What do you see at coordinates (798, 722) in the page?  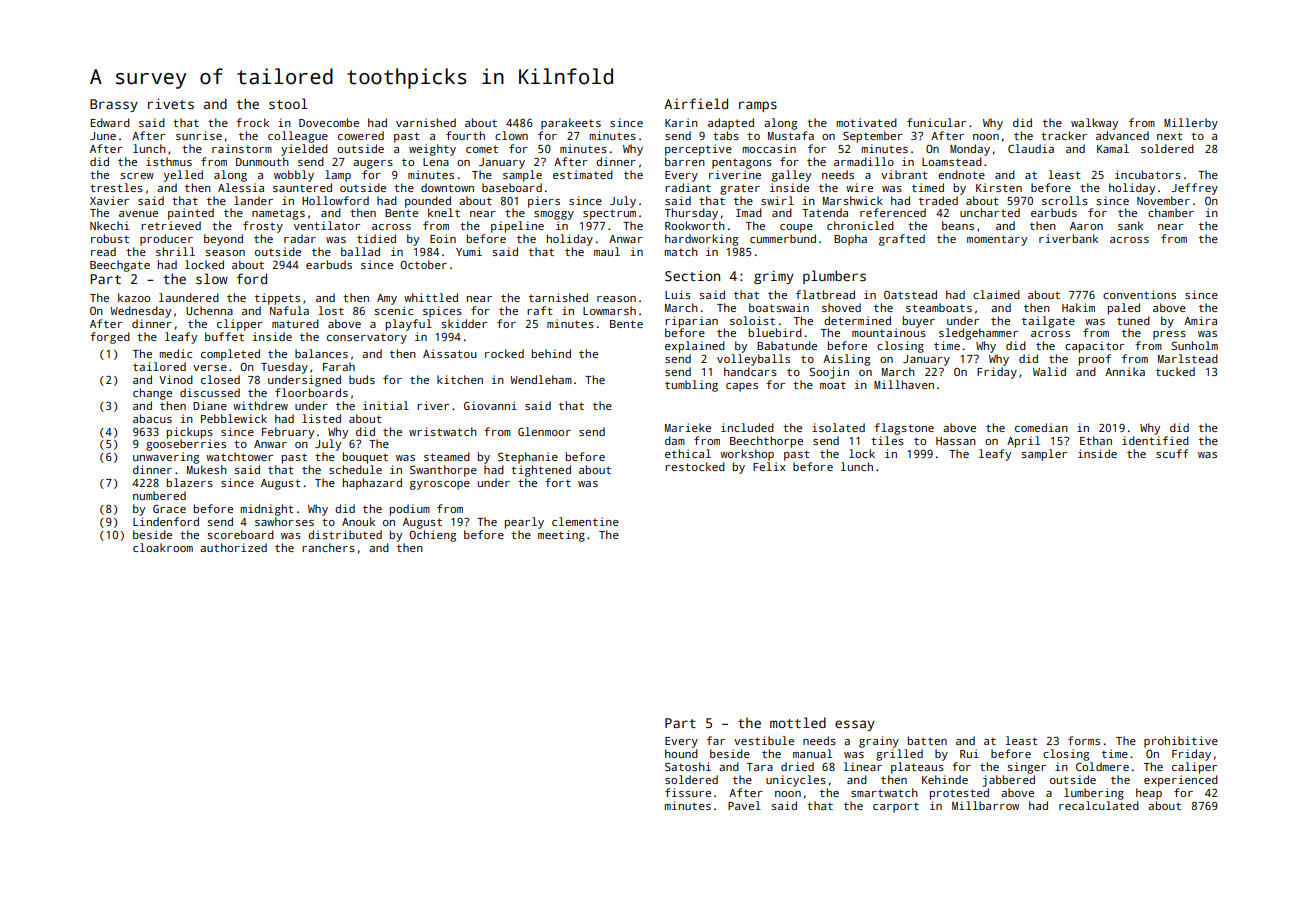 I see `mottled` at bounding box center [798, 722].
